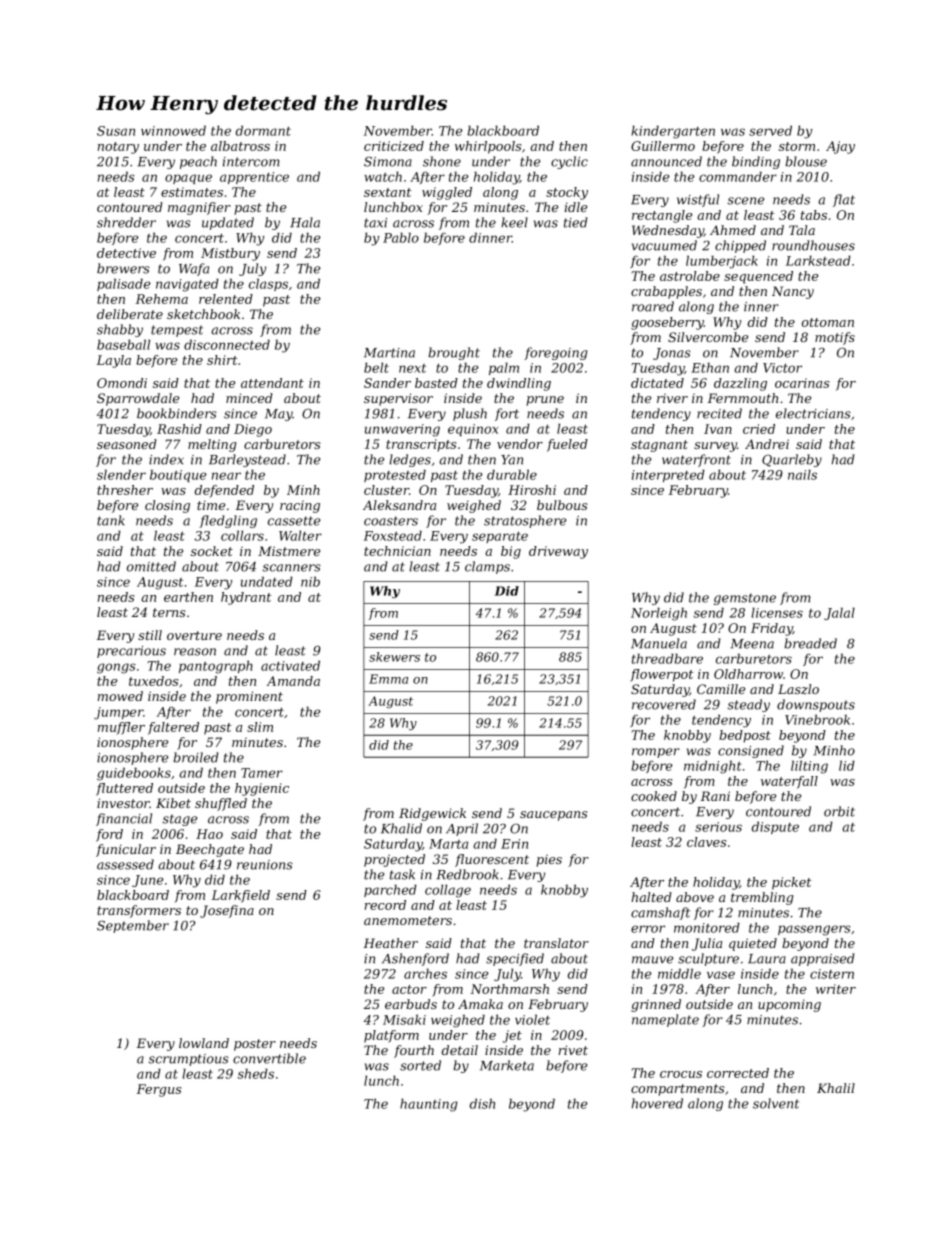  I want to click on cyclic, so click(569, 162).
